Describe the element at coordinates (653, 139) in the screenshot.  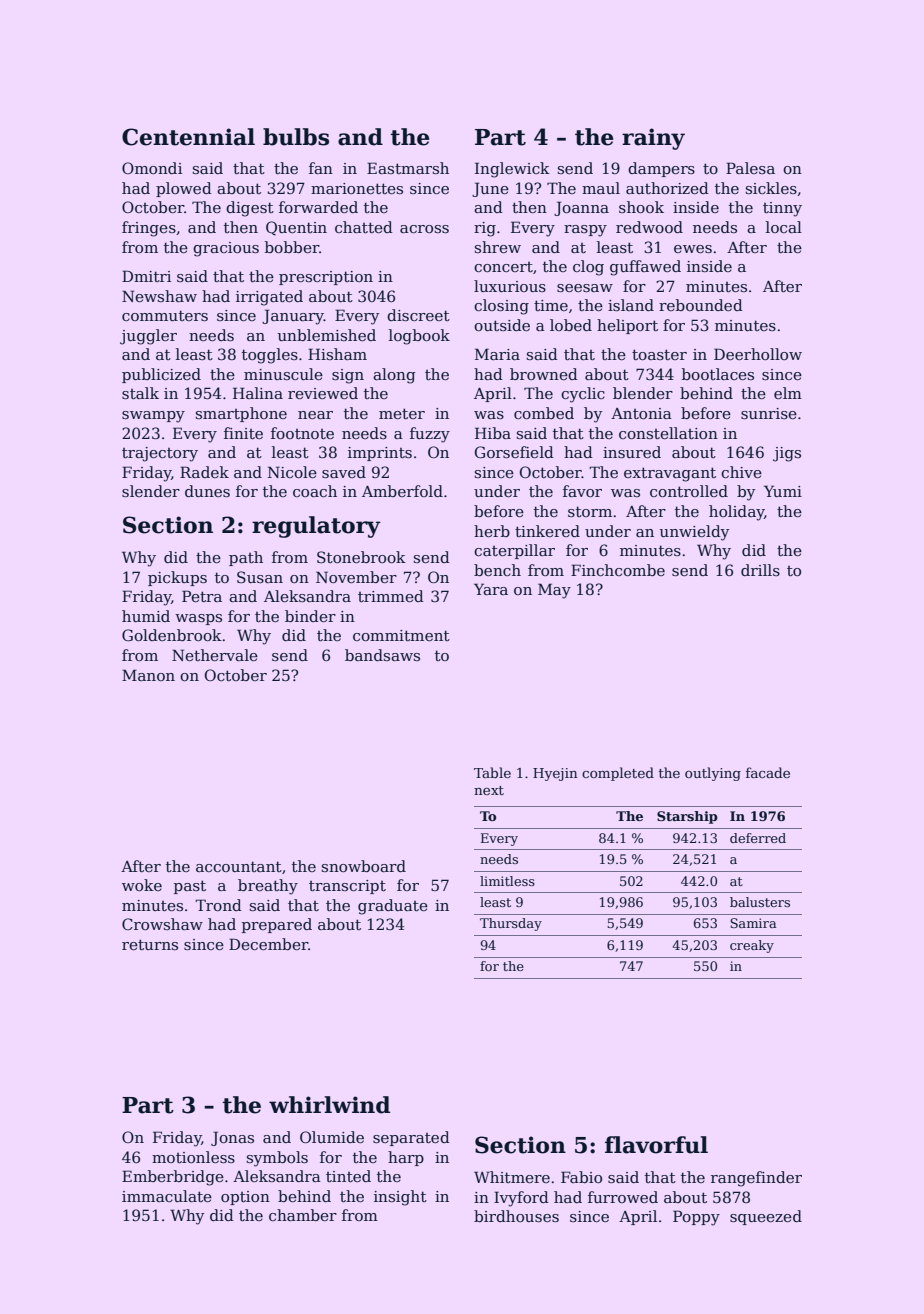
I see `rainy` at that location.
